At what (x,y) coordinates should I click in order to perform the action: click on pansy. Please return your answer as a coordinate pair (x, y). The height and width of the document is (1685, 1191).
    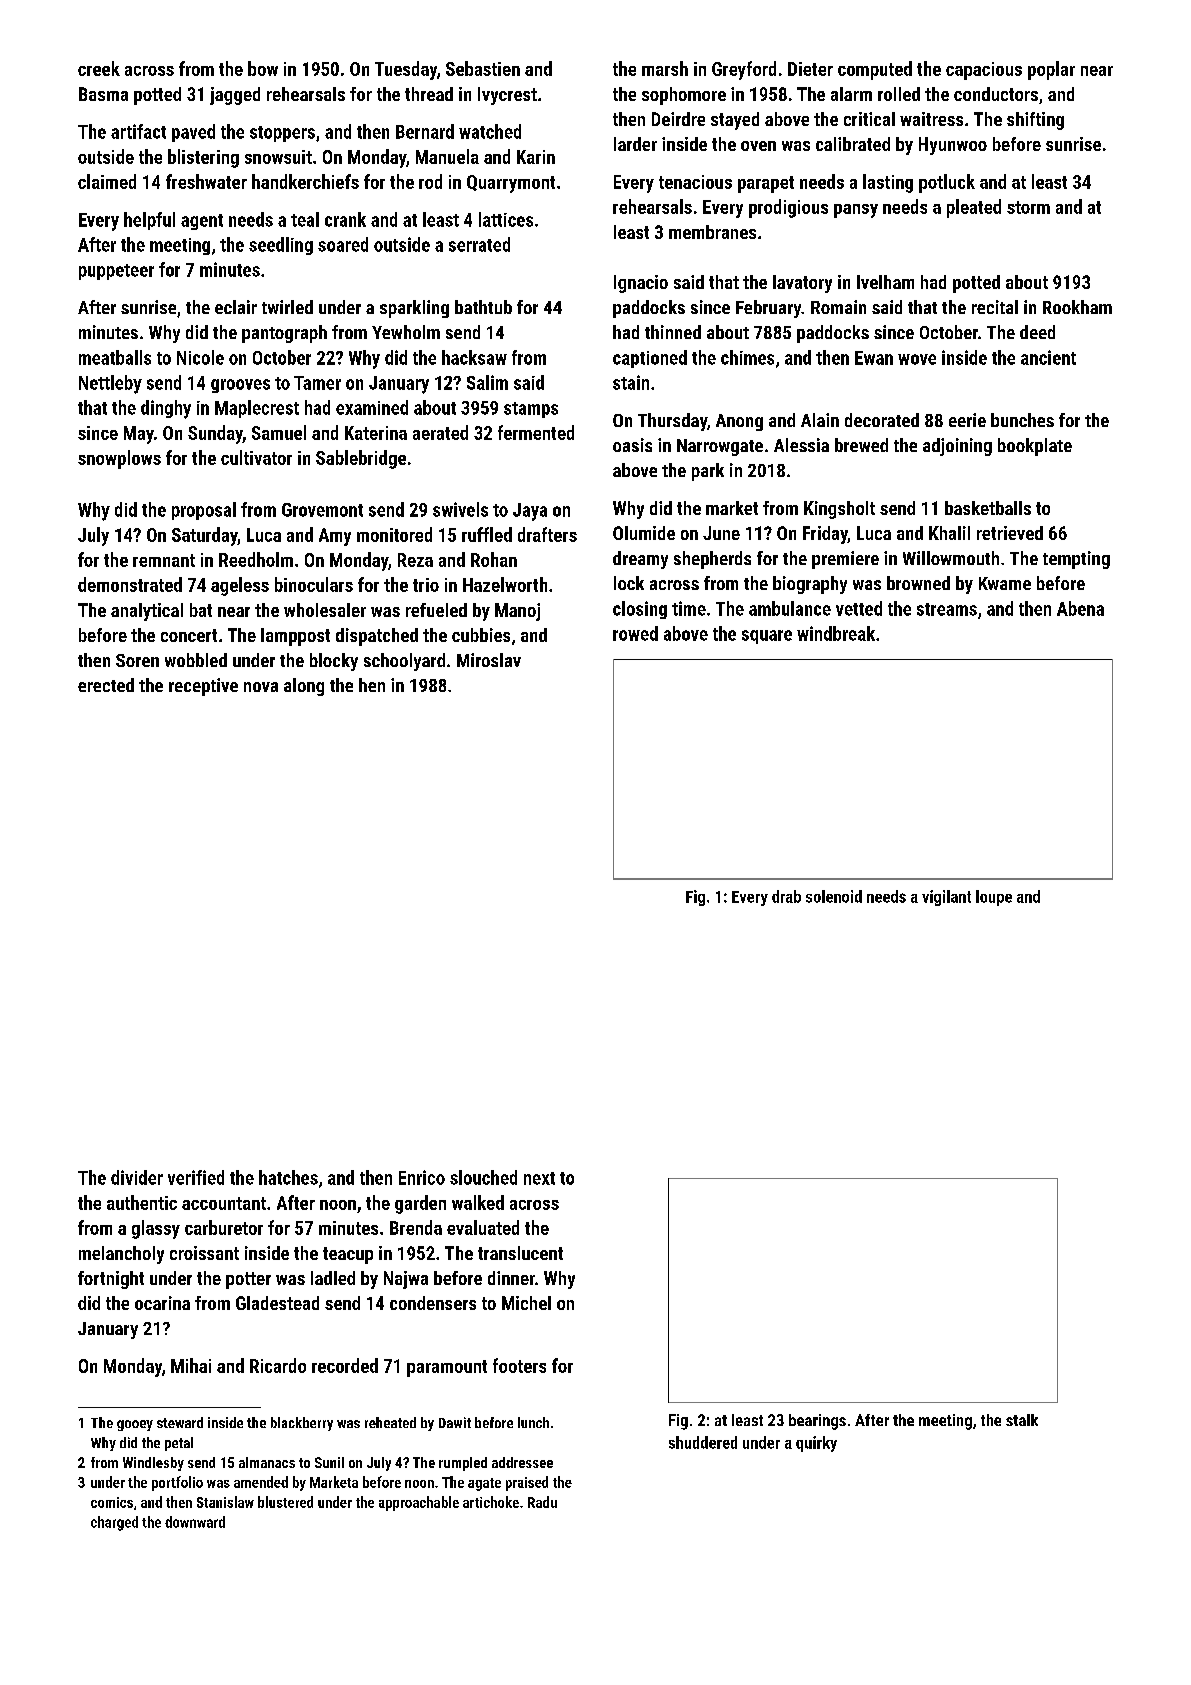
    Looking at the image, I should click on (856, 211).
